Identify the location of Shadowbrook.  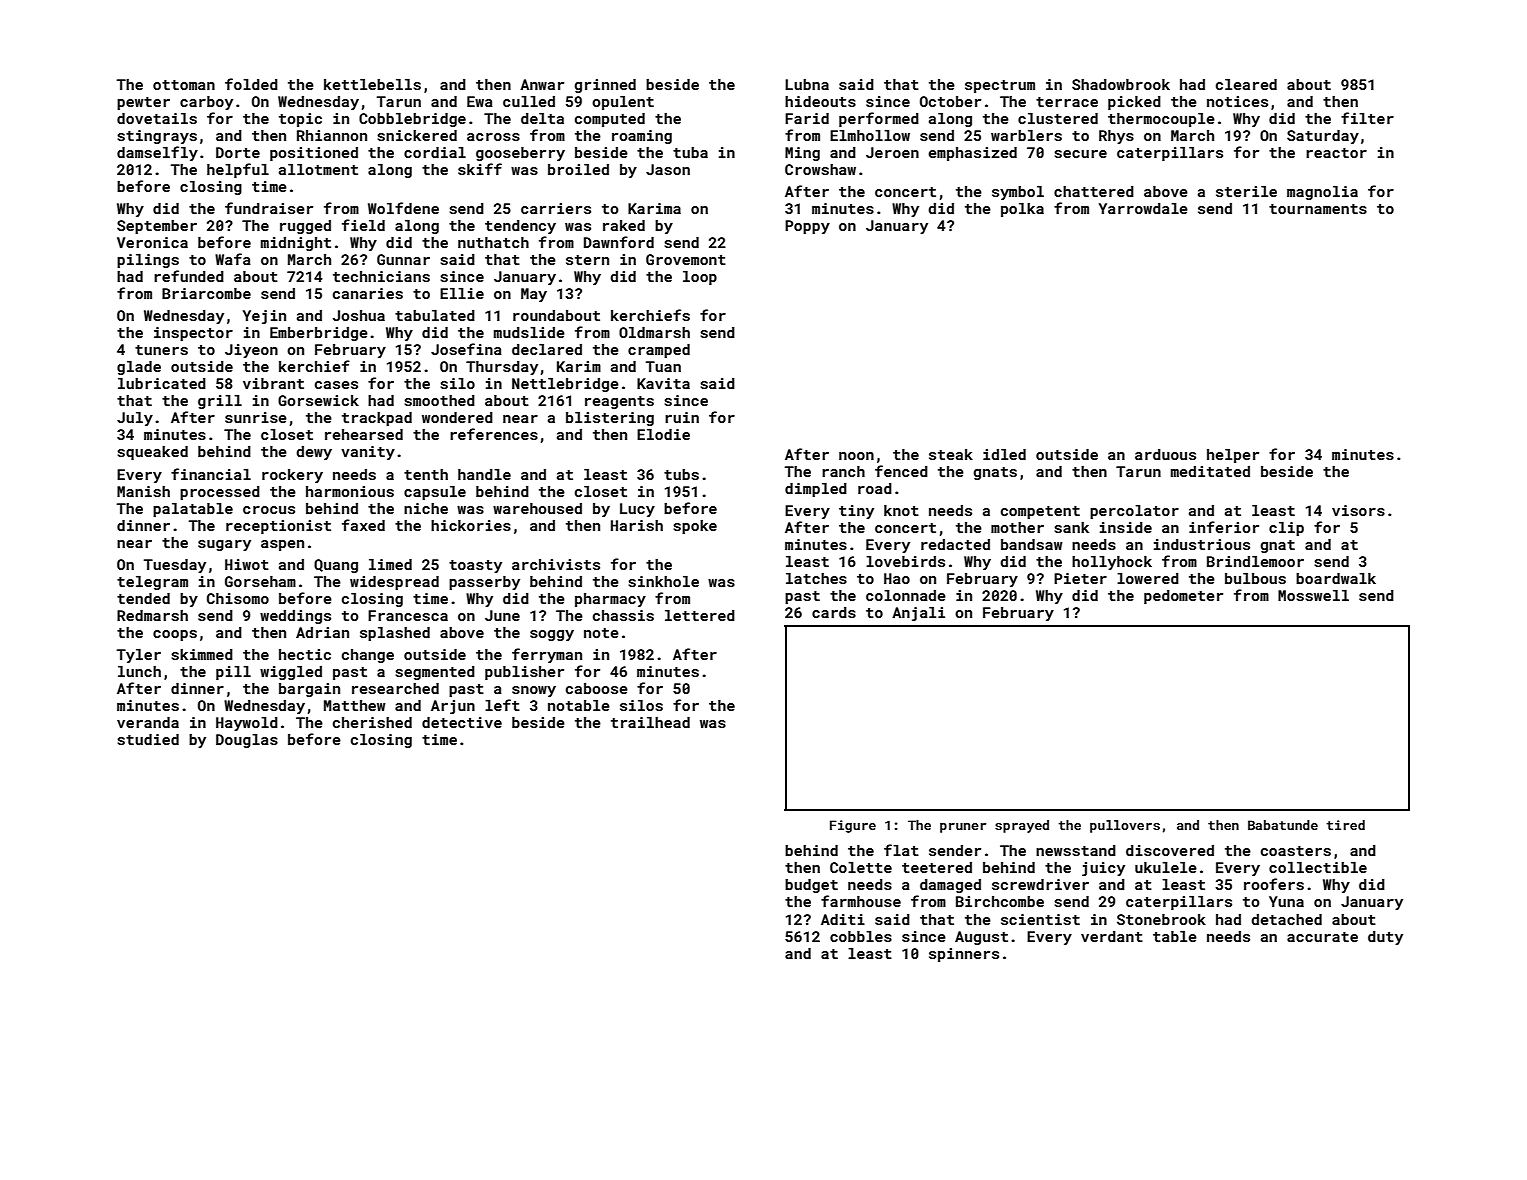
(1121, 84).
